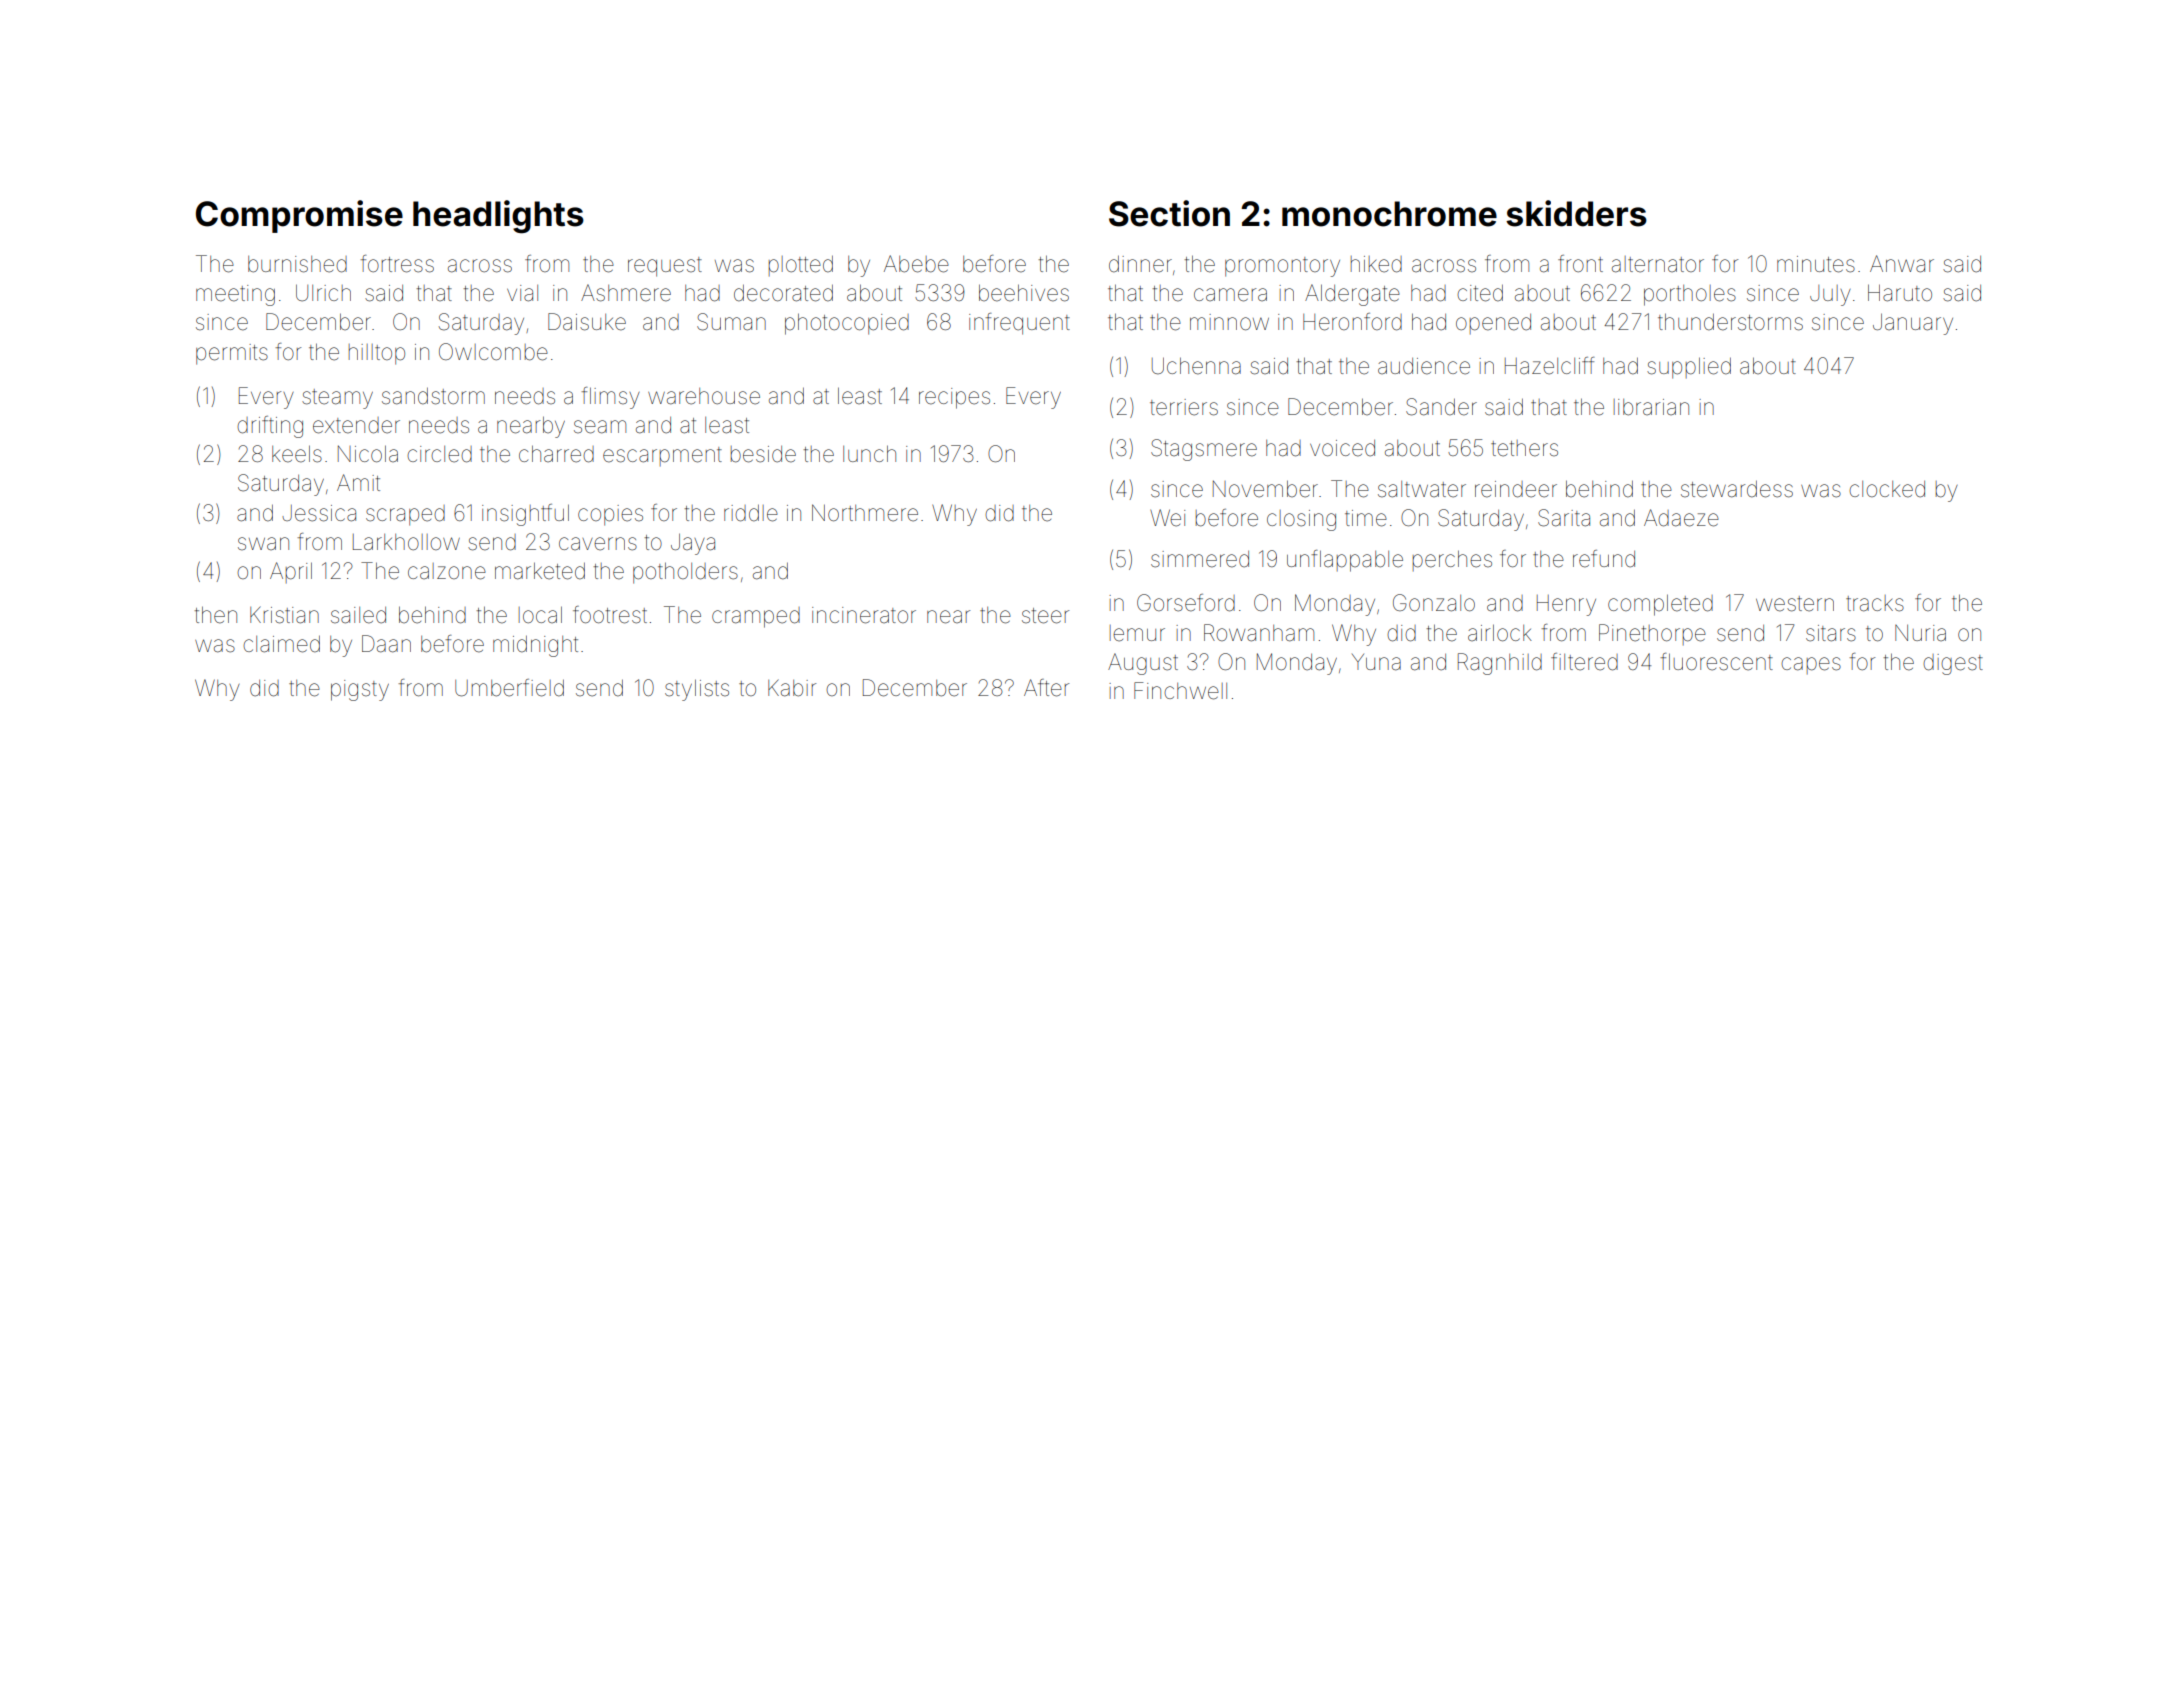  I want to click on Compromise, so click(299, 216).
